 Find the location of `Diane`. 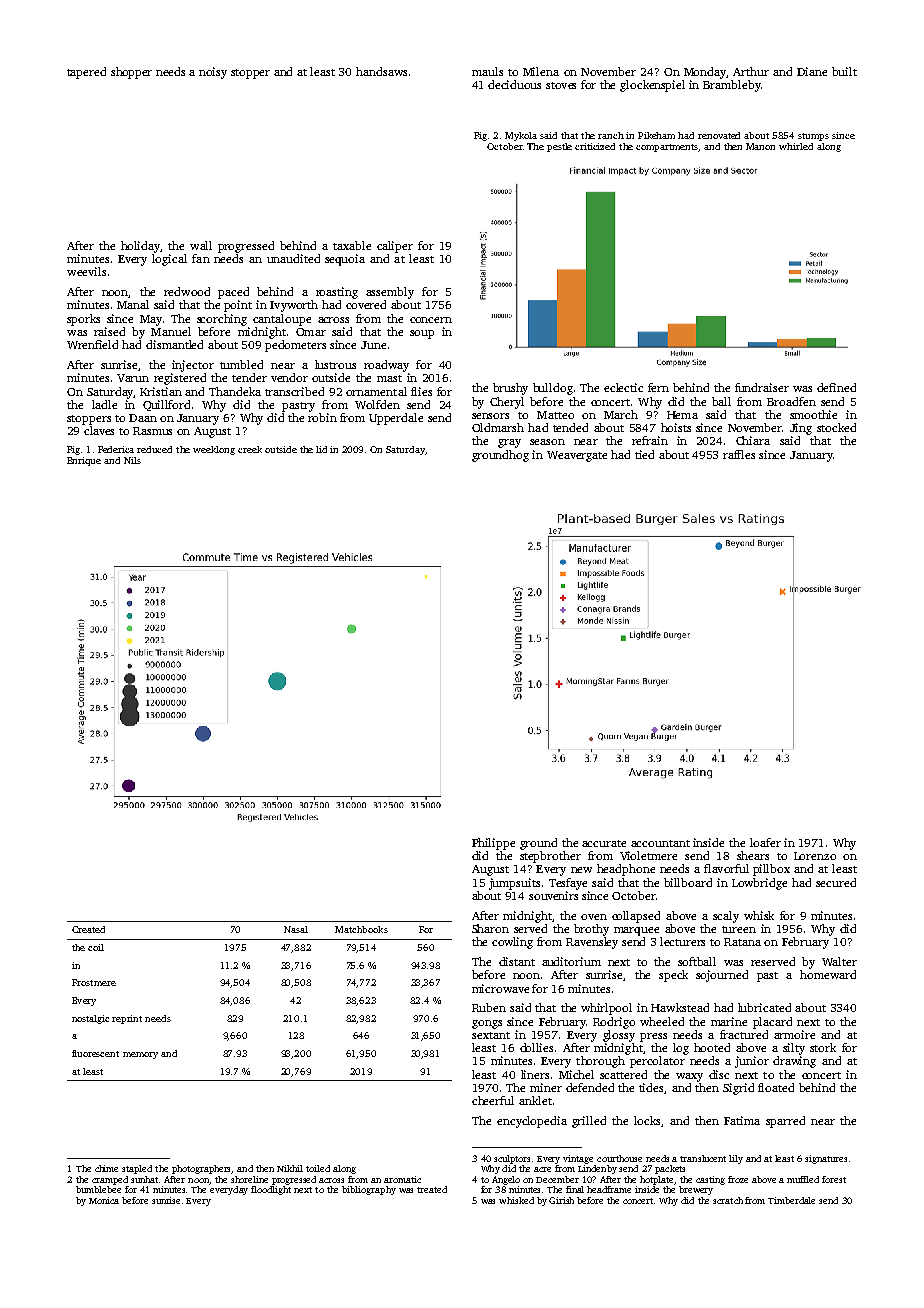

Diane is located at coordinates (812, 71).
